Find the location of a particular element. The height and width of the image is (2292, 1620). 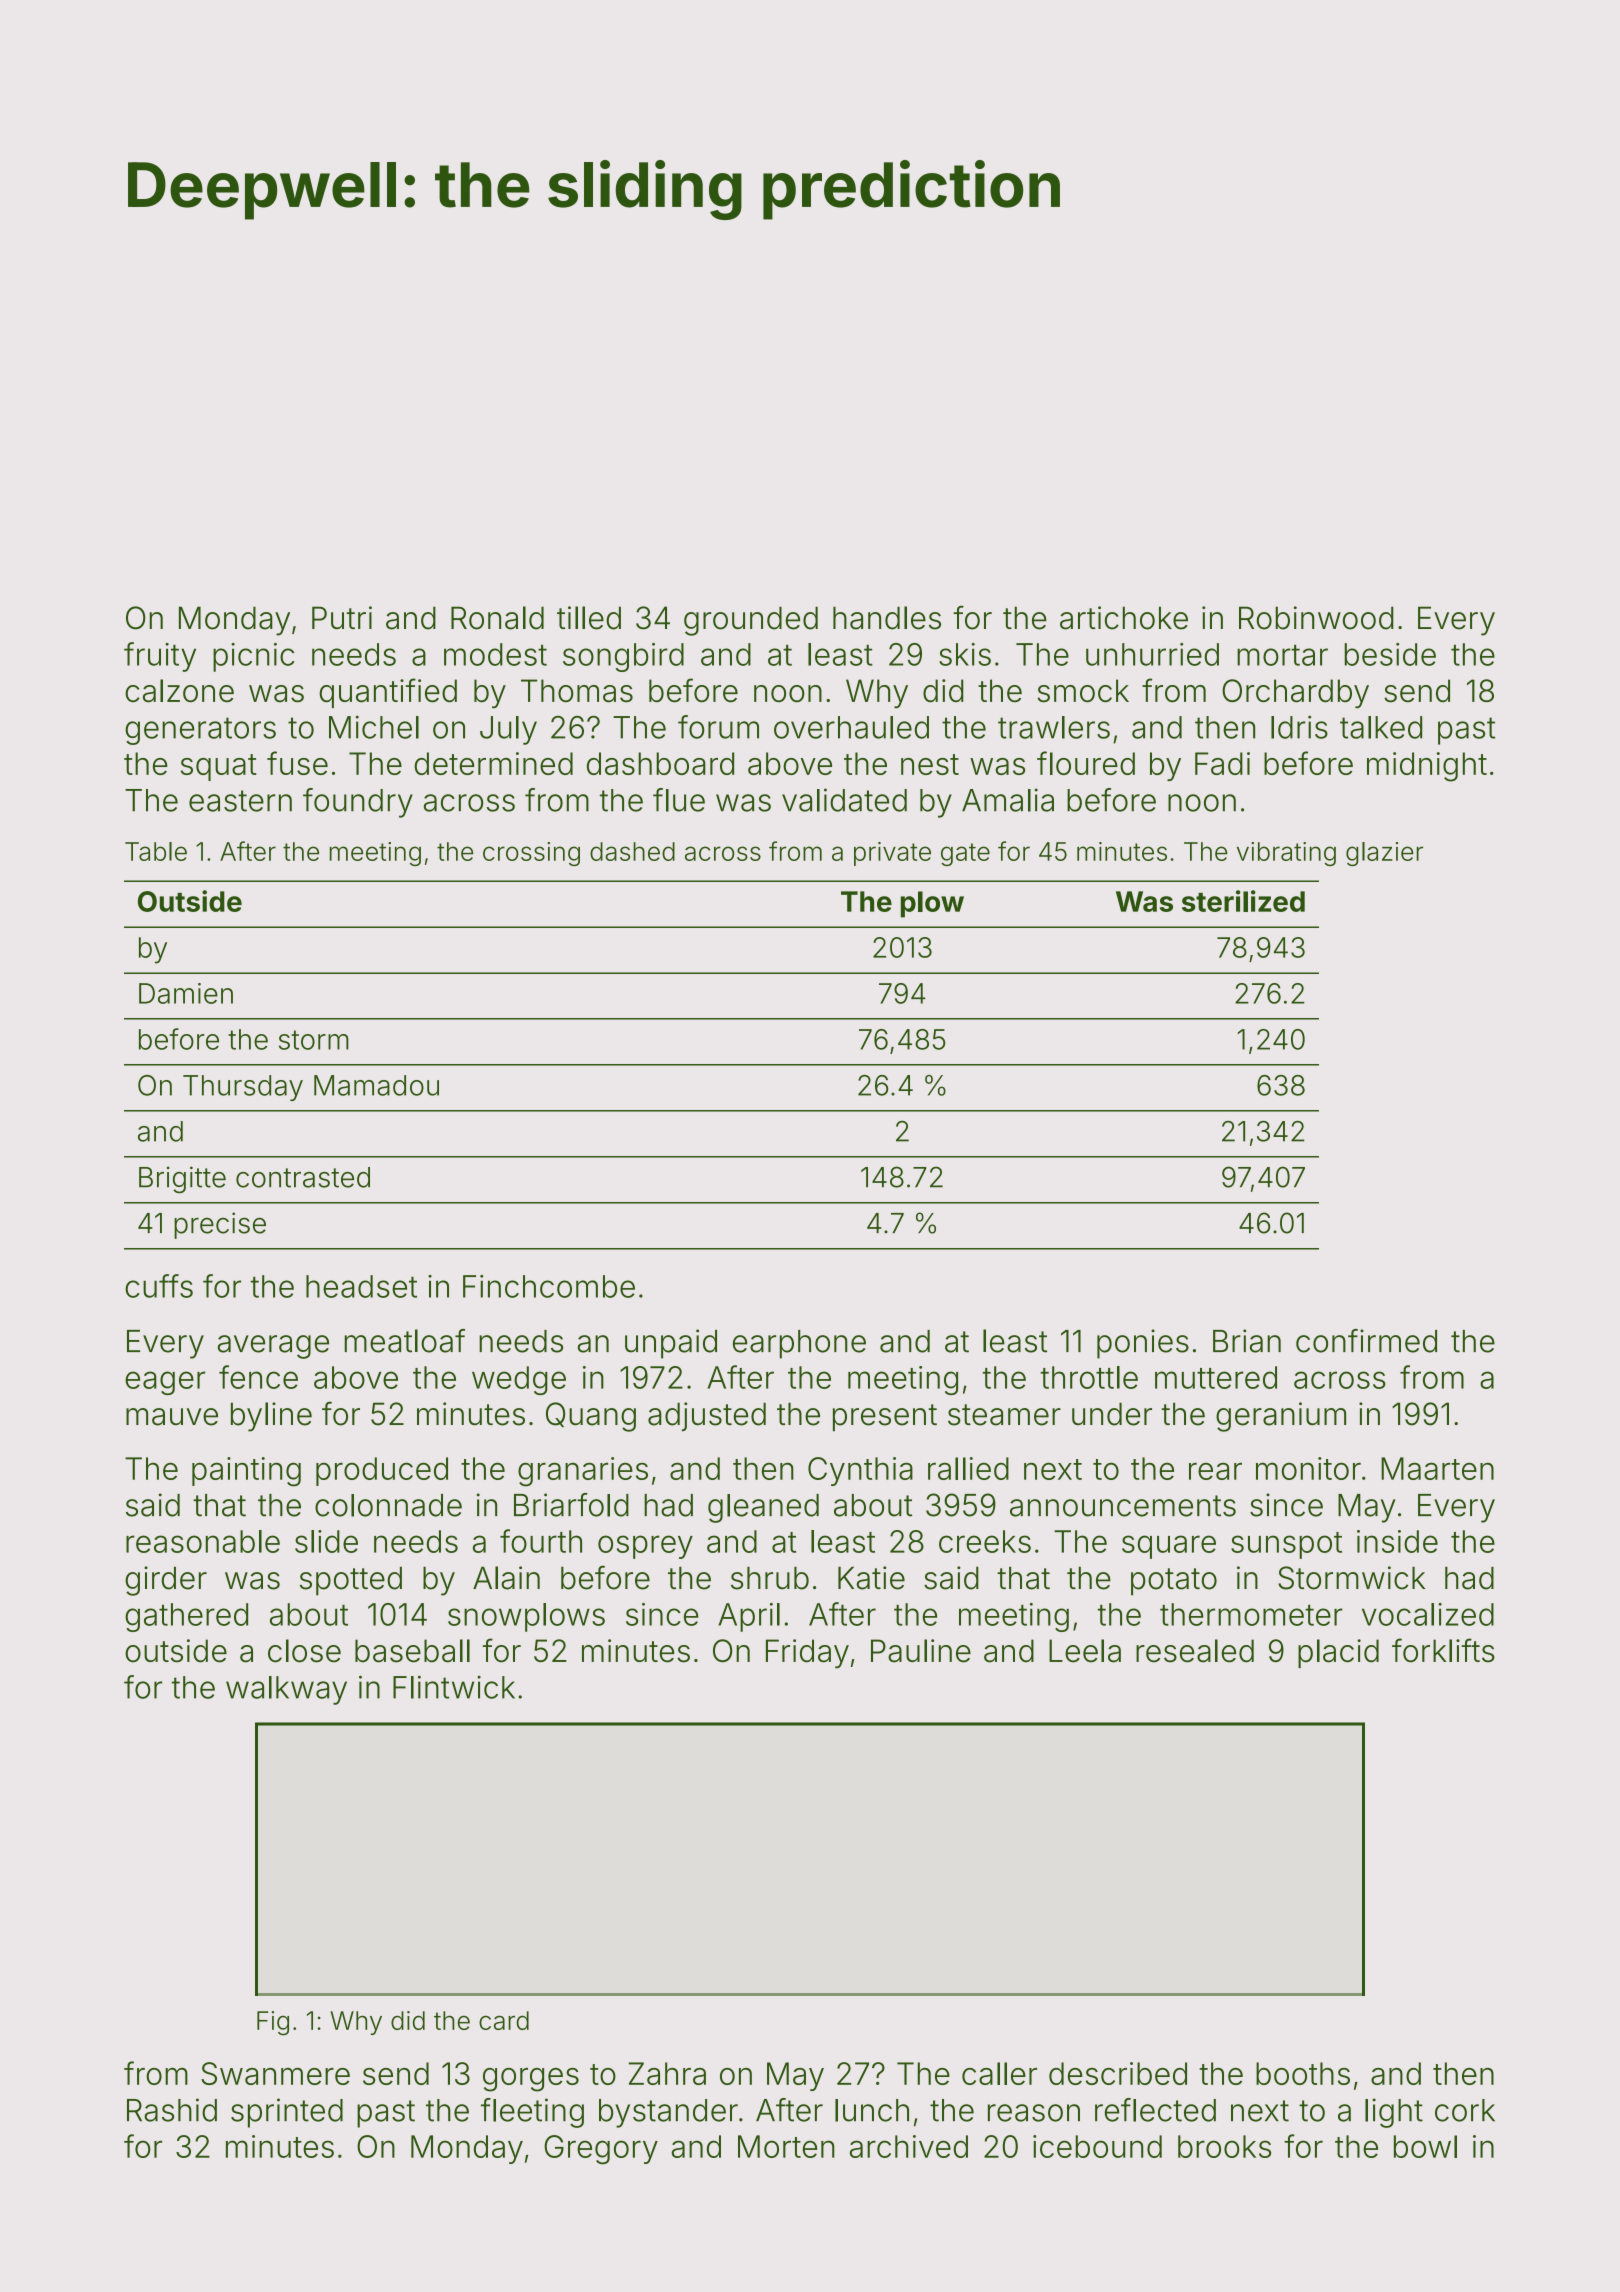

archived is located at coordinates (909, 2146).
